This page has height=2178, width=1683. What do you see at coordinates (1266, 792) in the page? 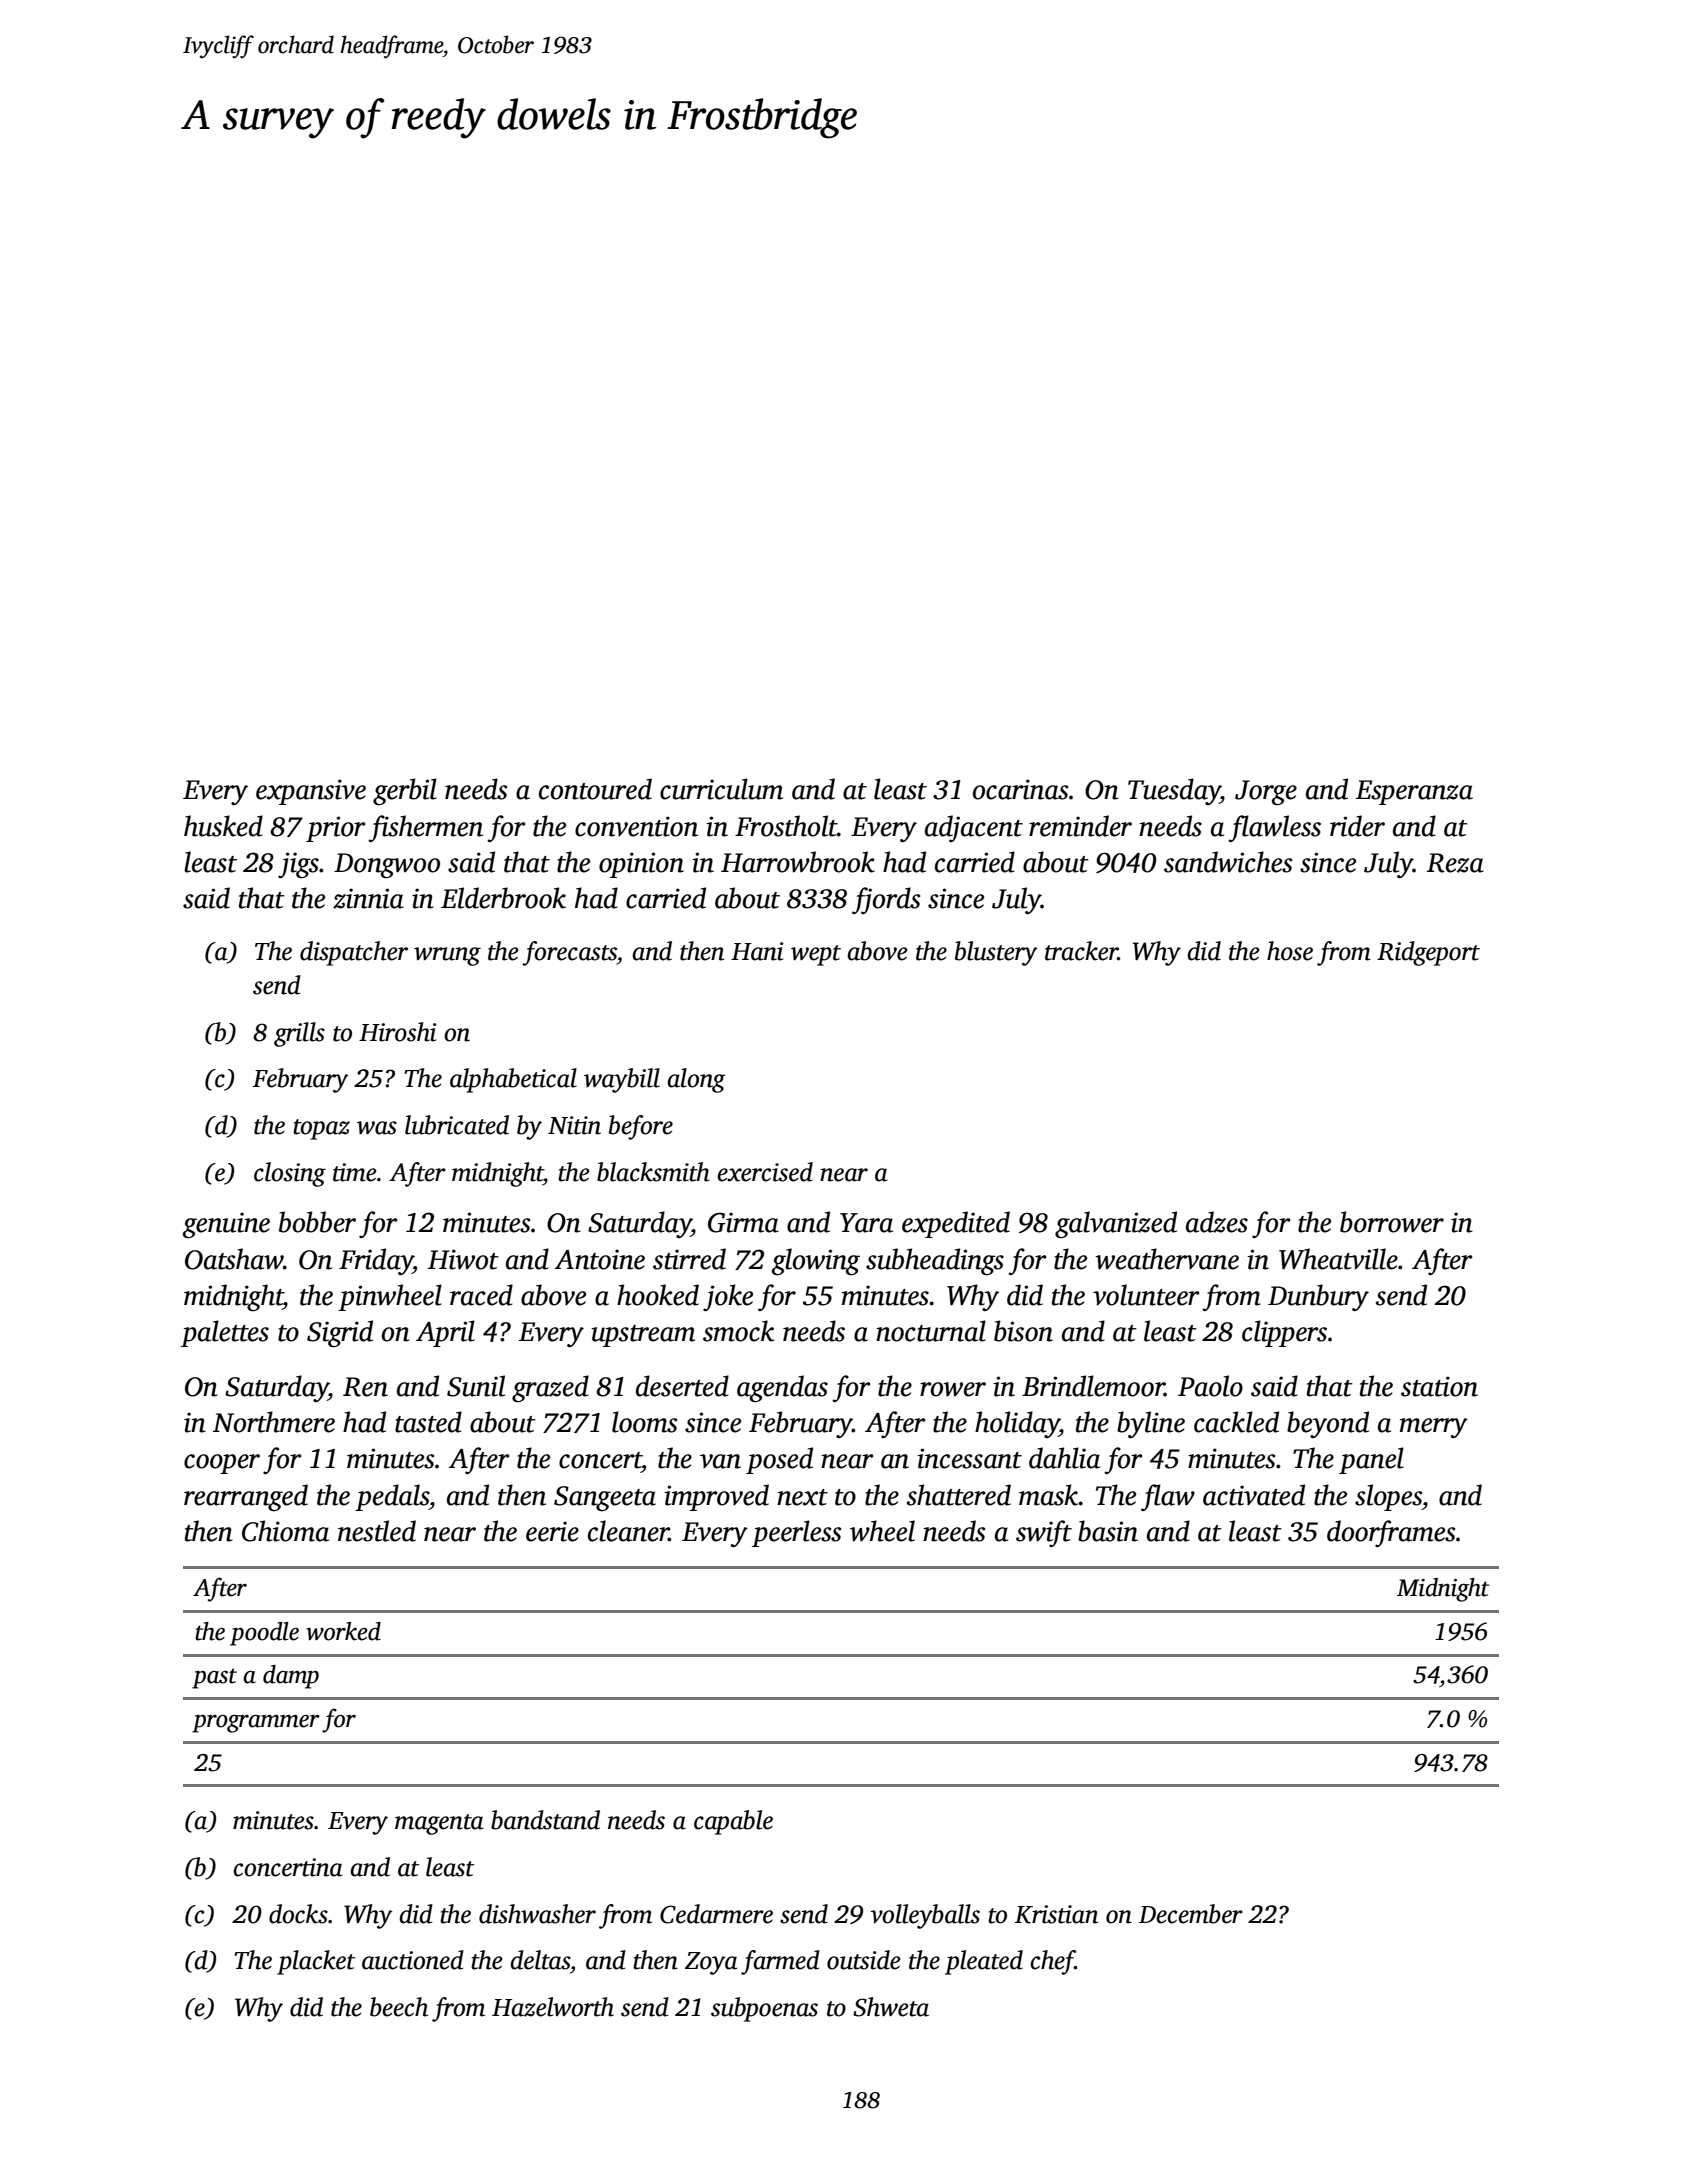
I see `Jorge` at bounding box center [1266, 792].
